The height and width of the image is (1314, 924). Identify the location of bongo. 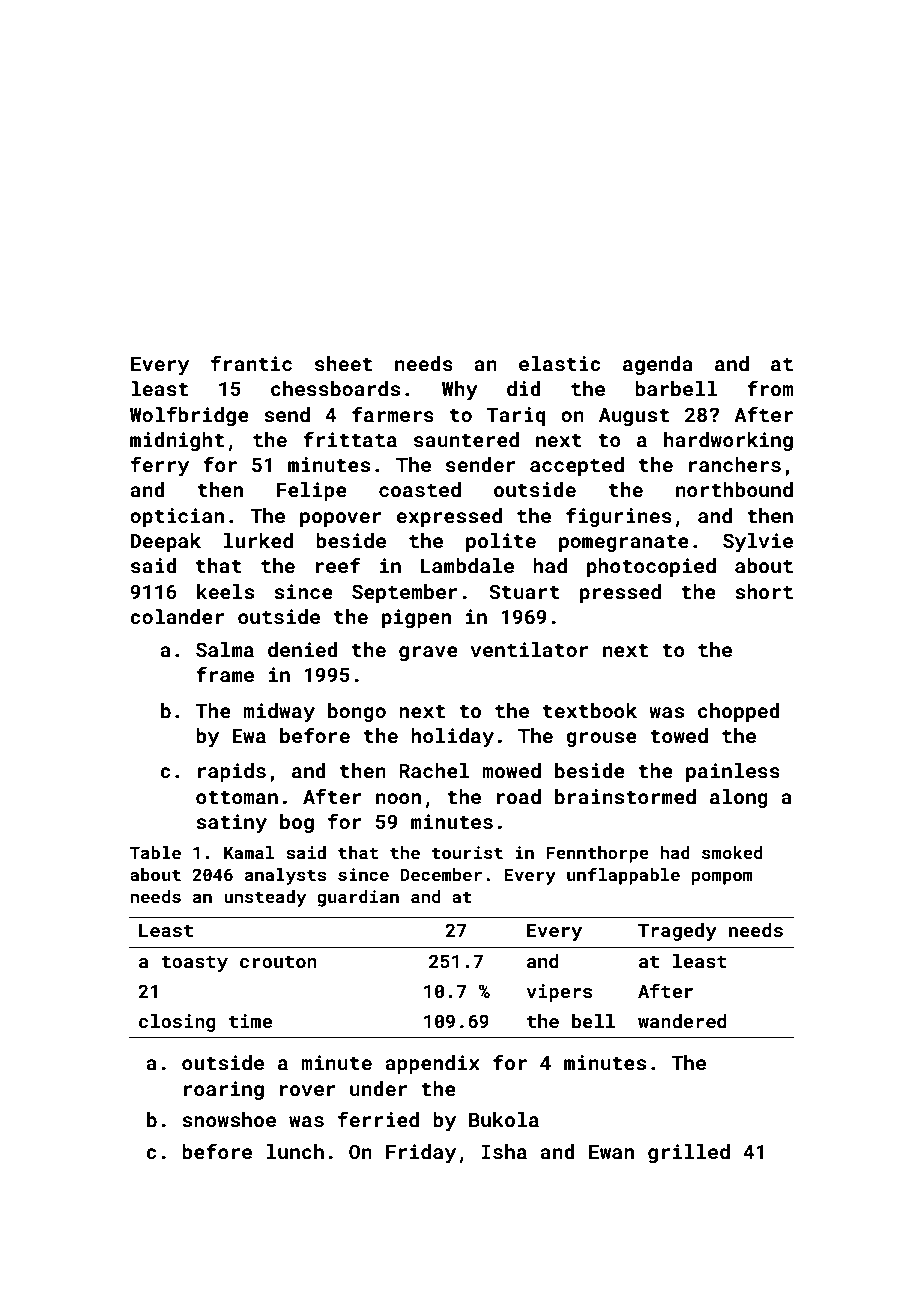
(357, 712).
